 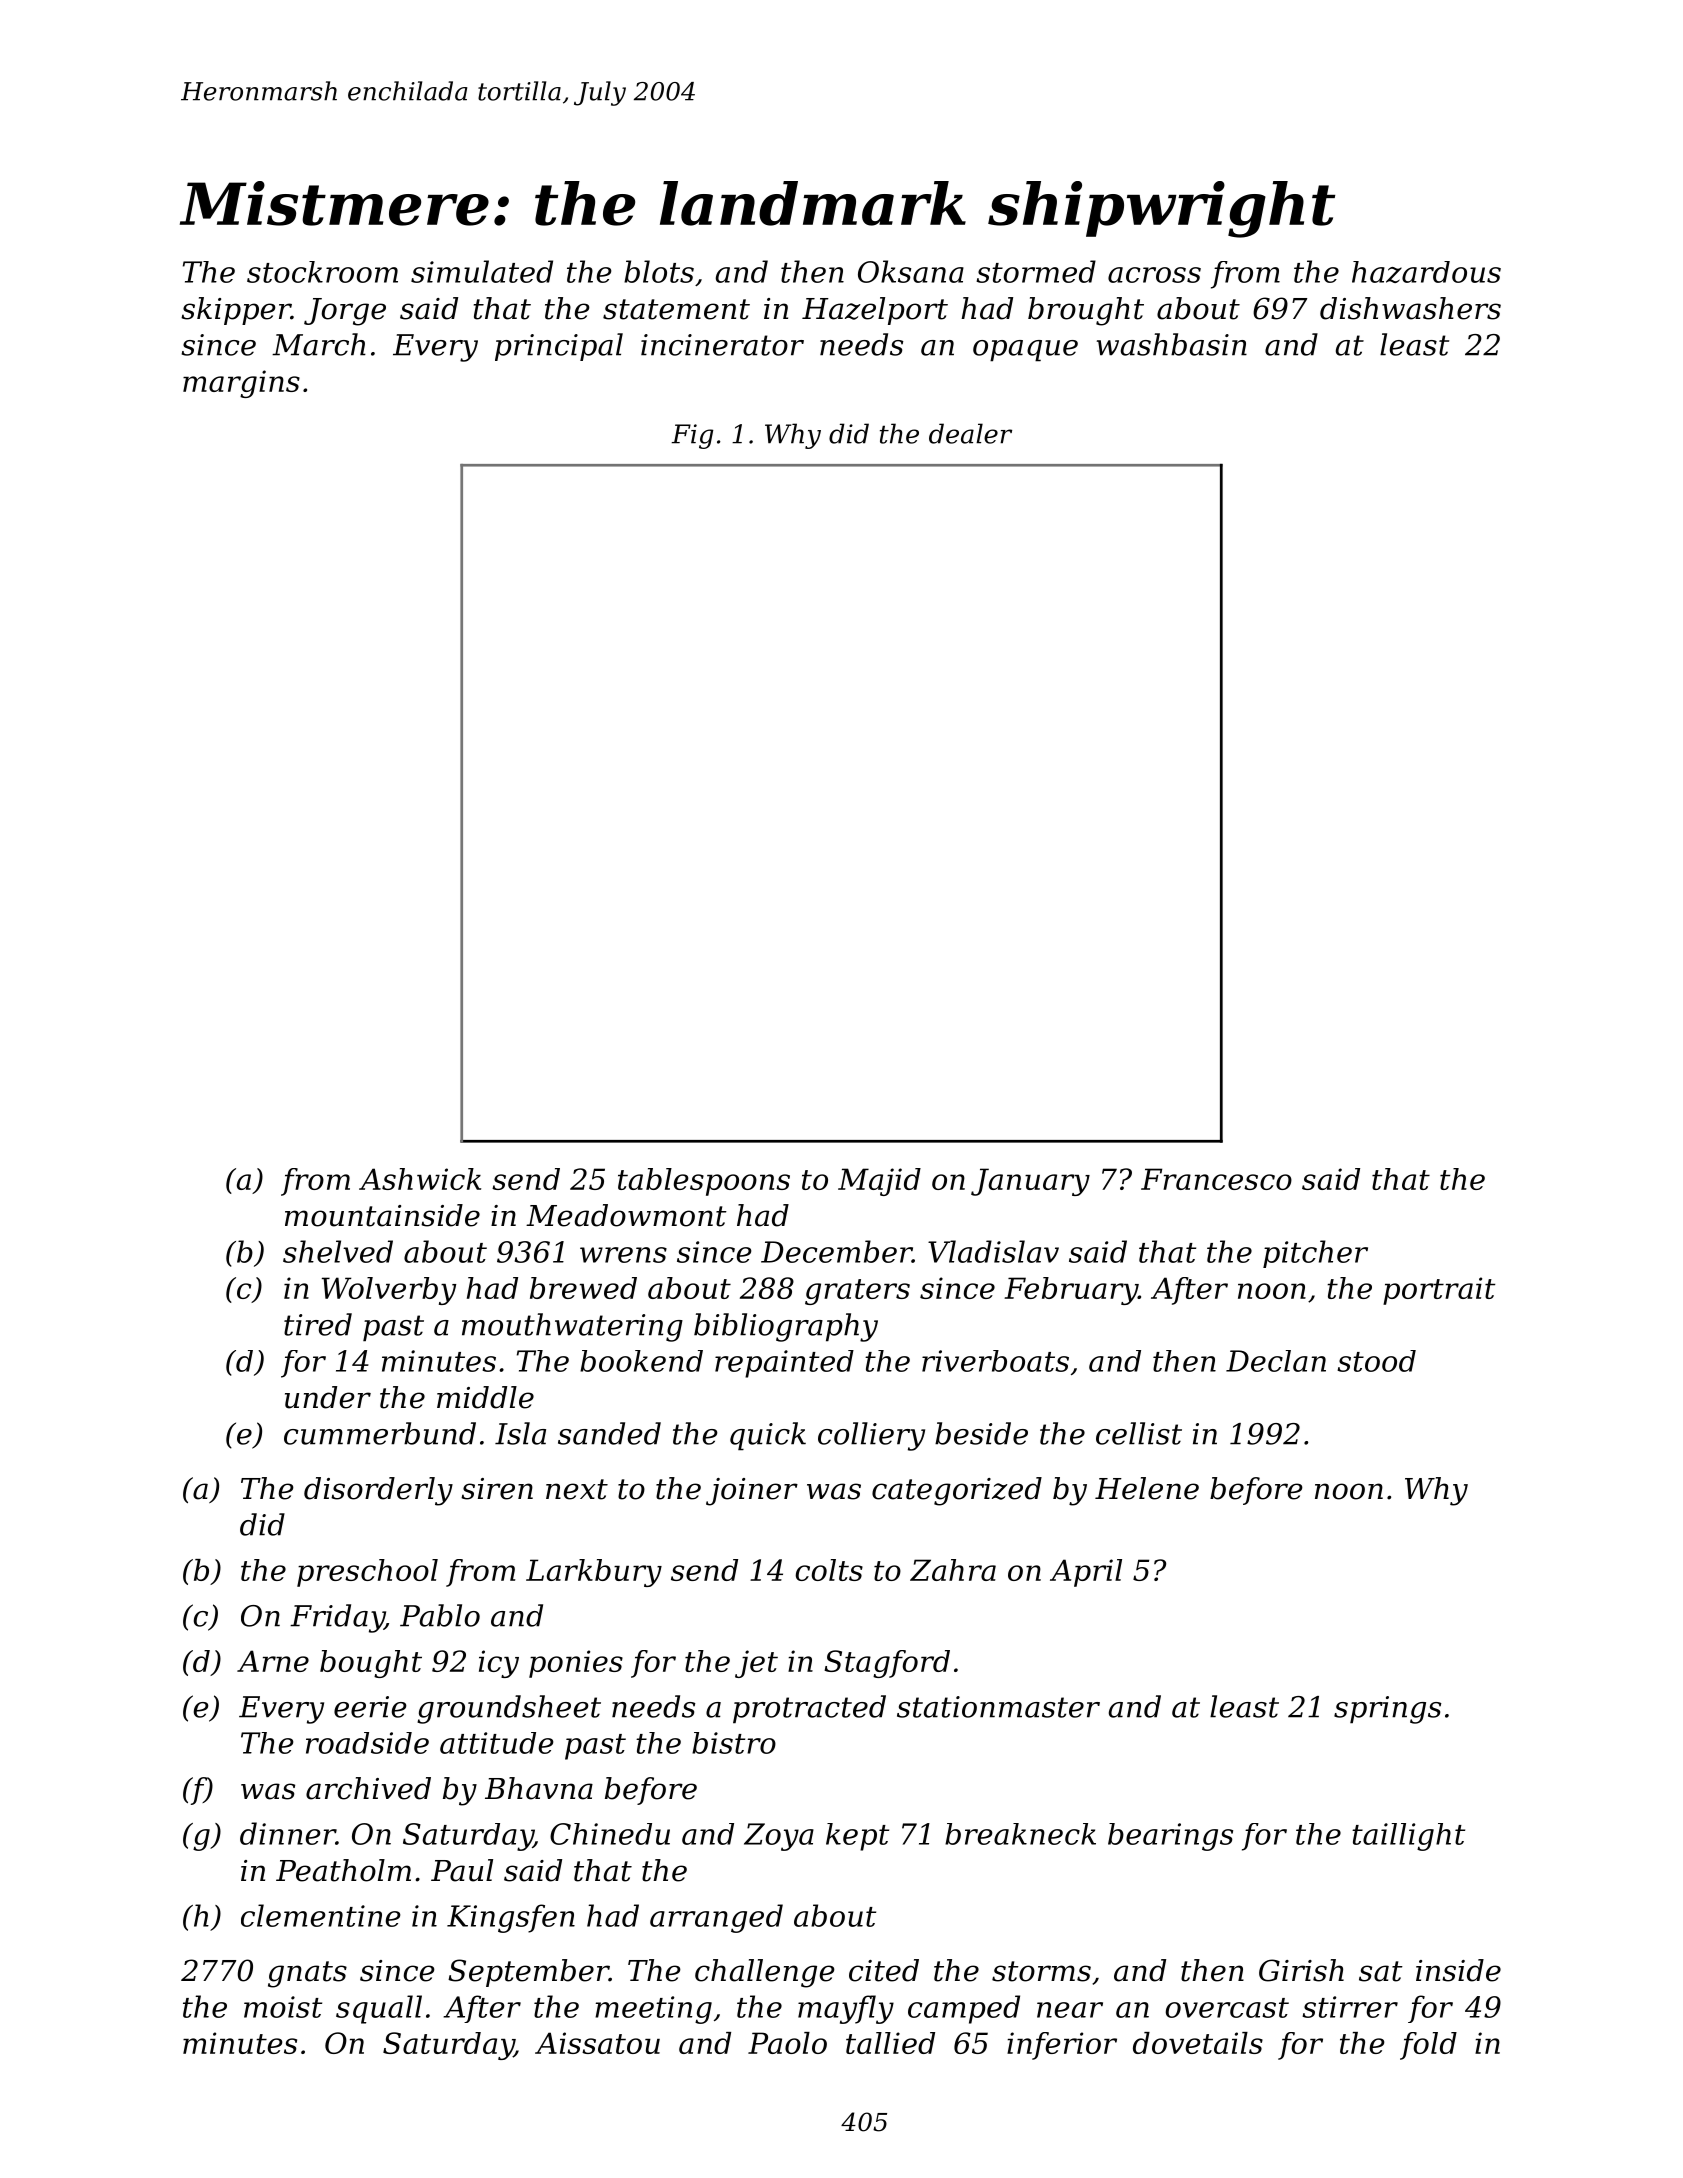 I want to click on dealer, so click(x=970, y=433).
